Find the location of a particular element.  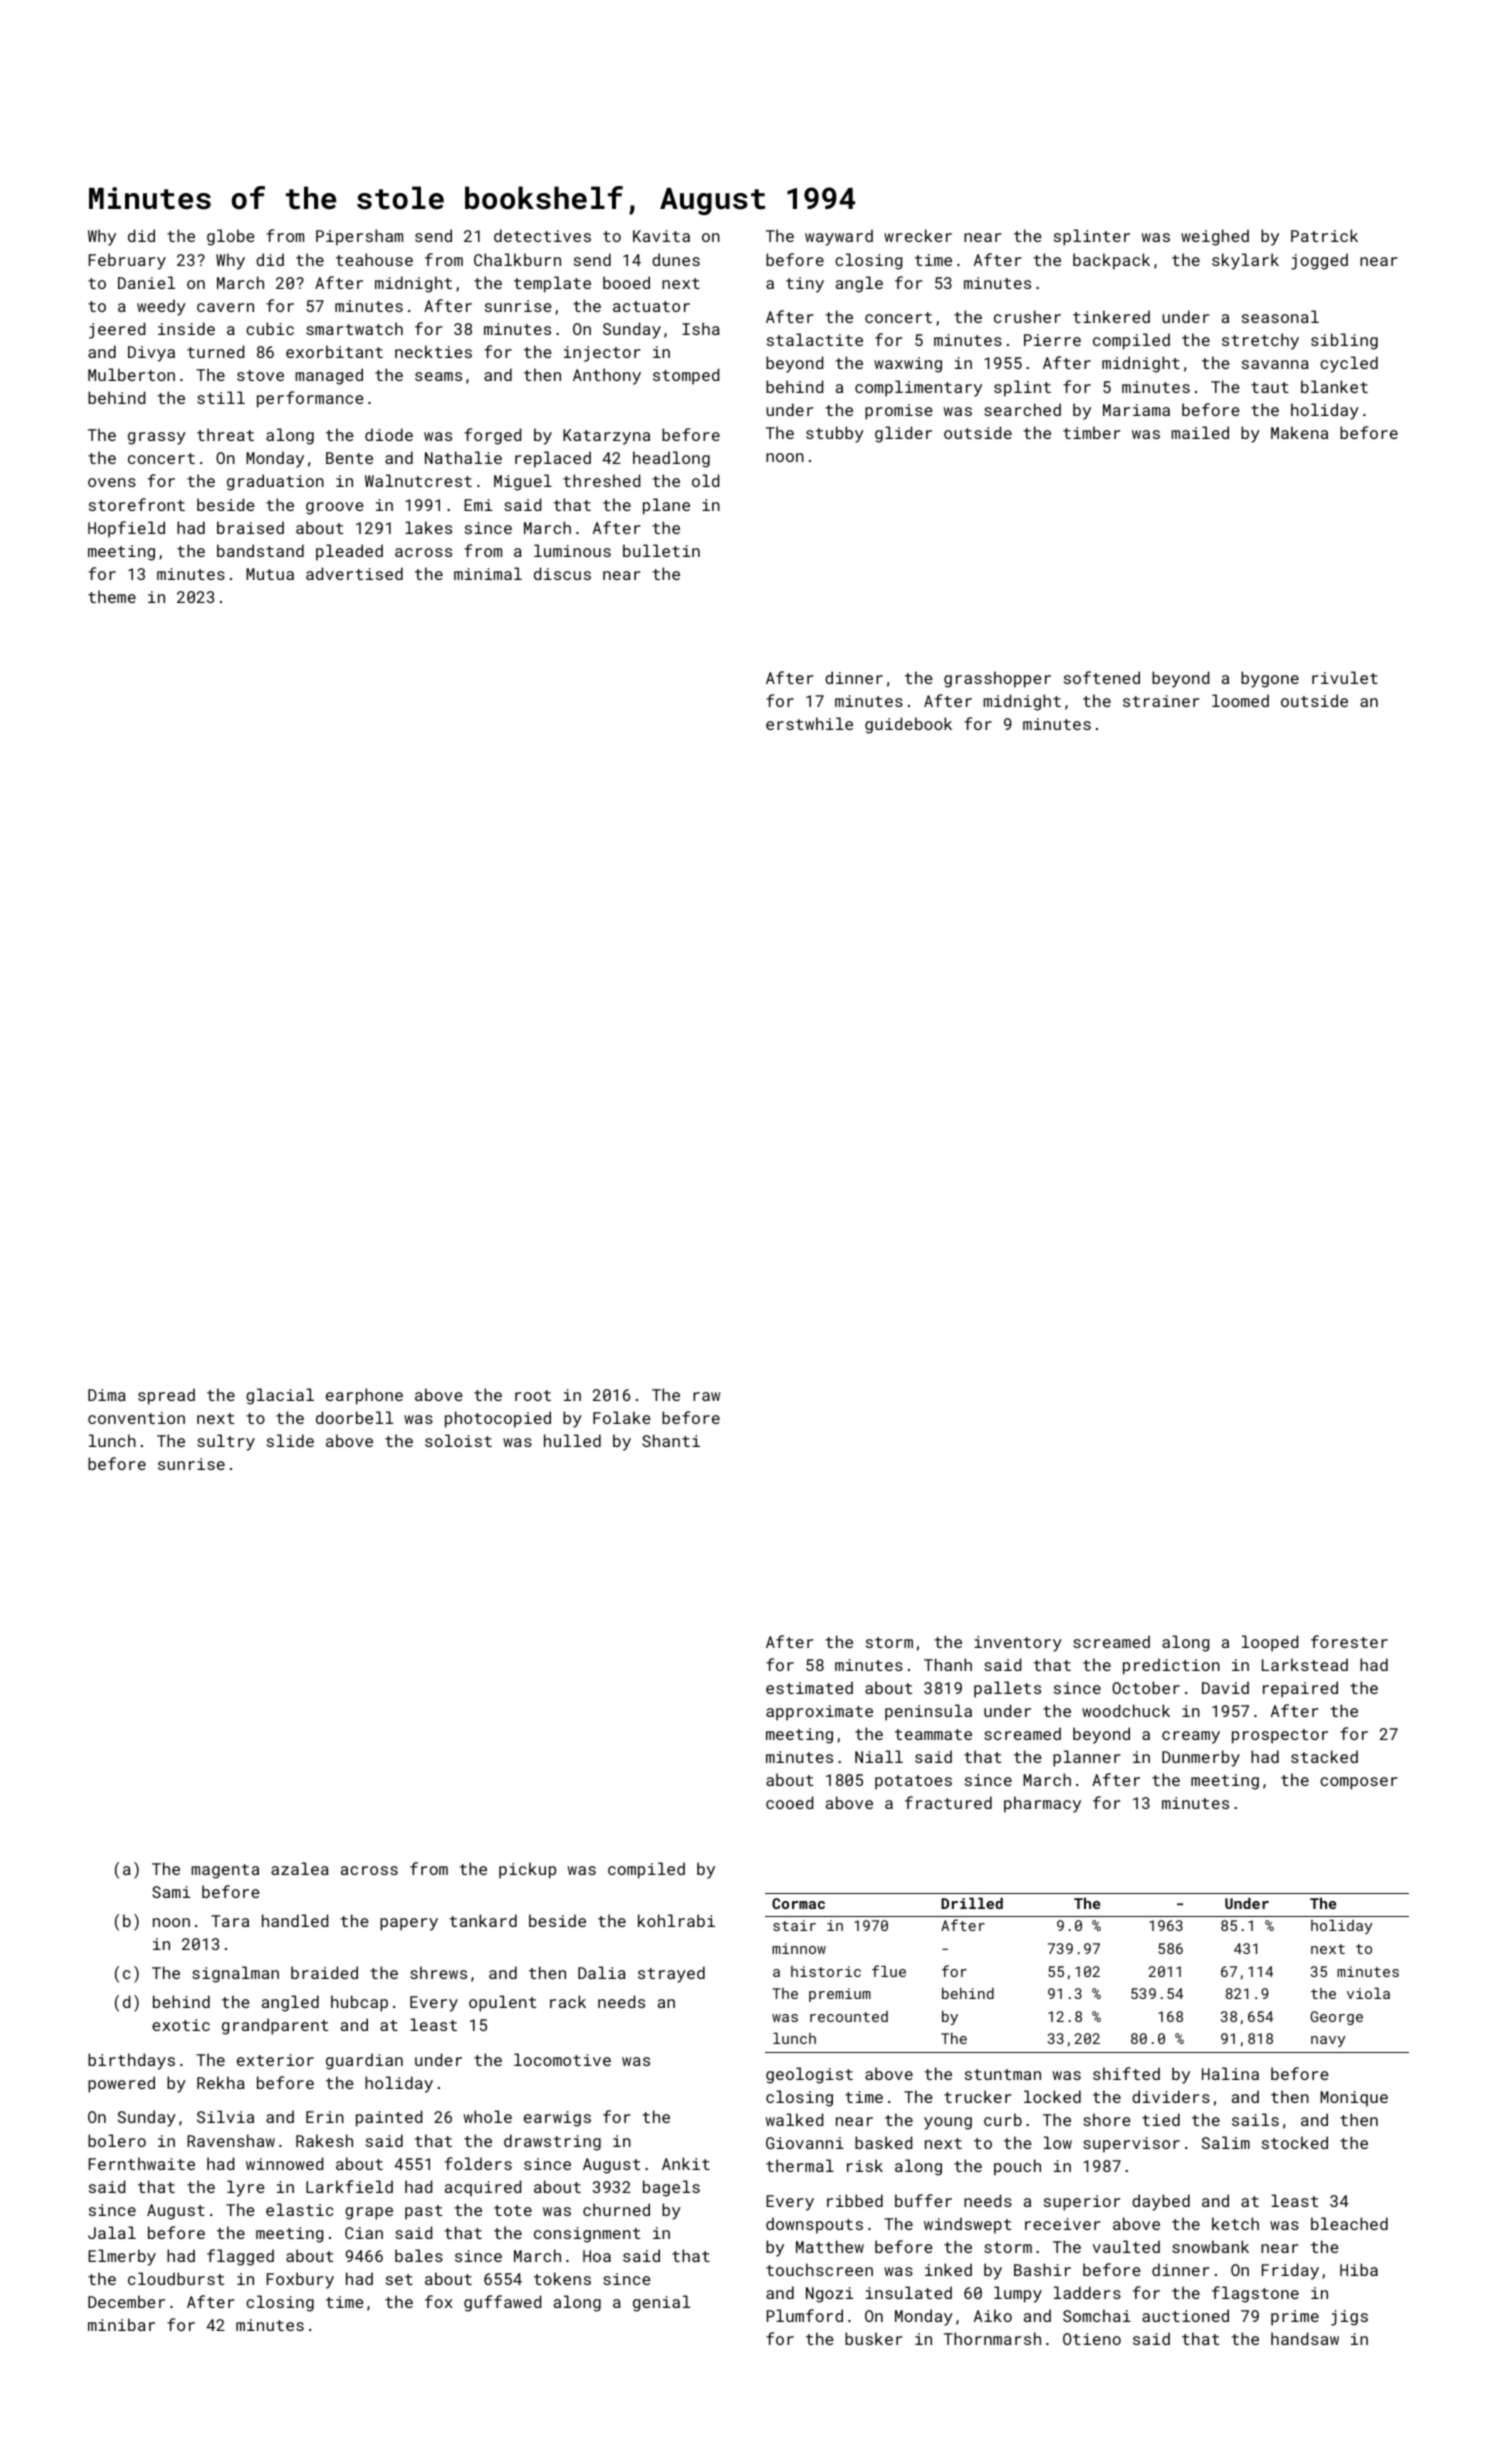

composer is located at coordinates (1358, 1783).
